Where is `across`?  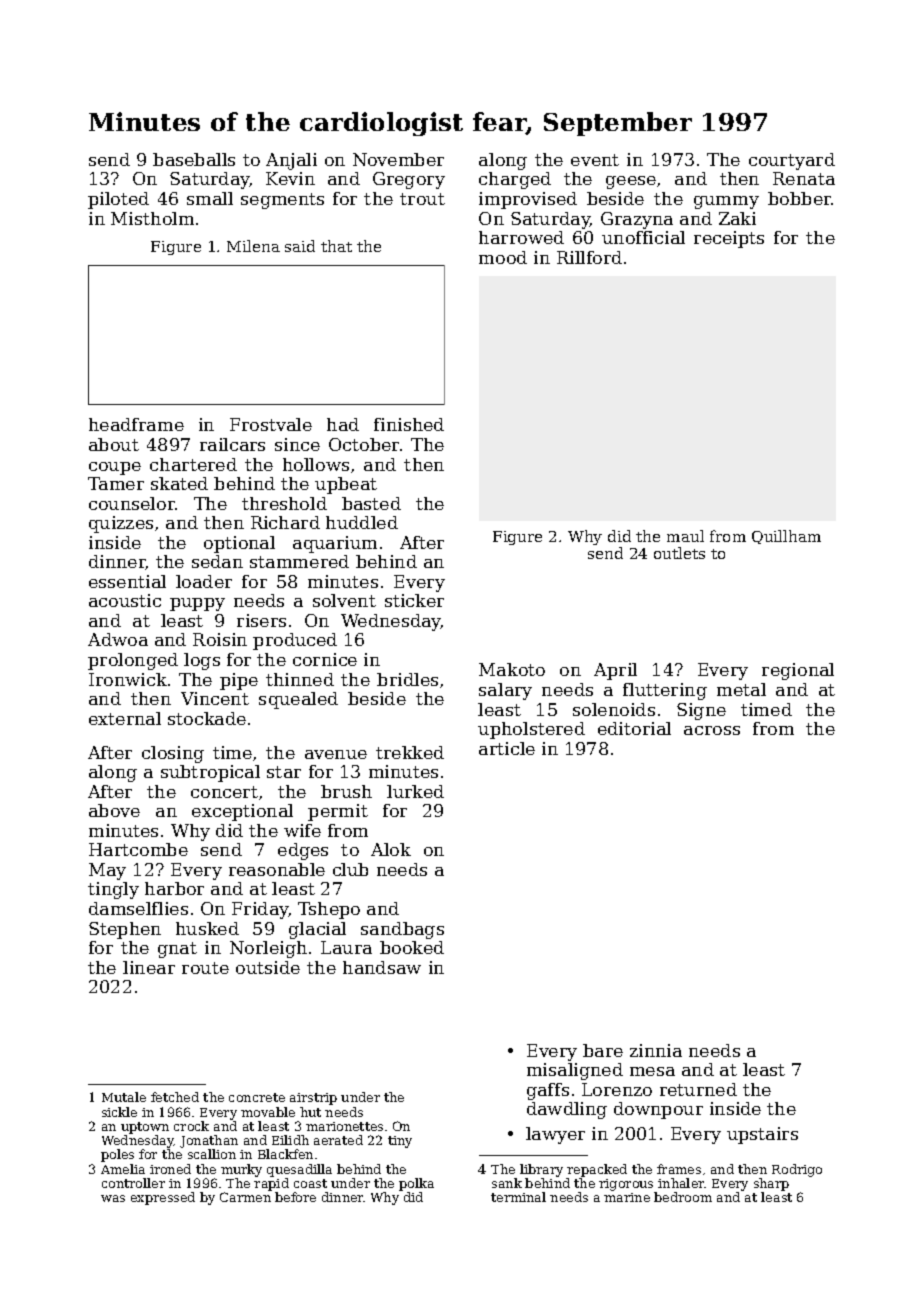 across is located at coordinates (712, 730).
